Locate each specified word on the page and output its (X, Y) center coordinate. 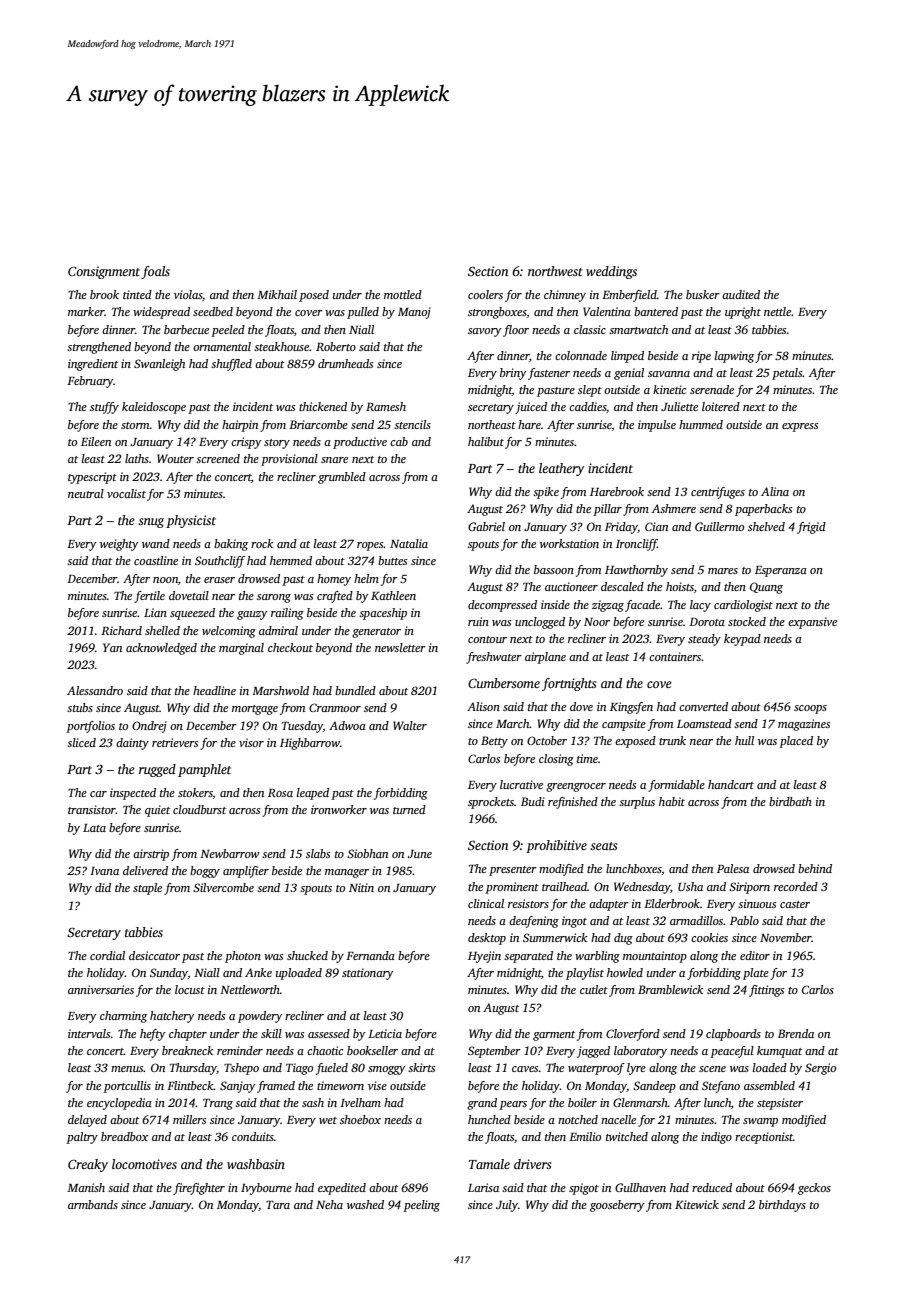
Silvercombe (223, 887)
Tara (278, 1205)
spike (546, 493)
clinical (486, 903)
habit (672, 801)
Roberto (336, 346)
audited (741, 294)
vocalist (126, 493)
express (800, 427)
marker (86, 311)
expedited (342, 1189)
